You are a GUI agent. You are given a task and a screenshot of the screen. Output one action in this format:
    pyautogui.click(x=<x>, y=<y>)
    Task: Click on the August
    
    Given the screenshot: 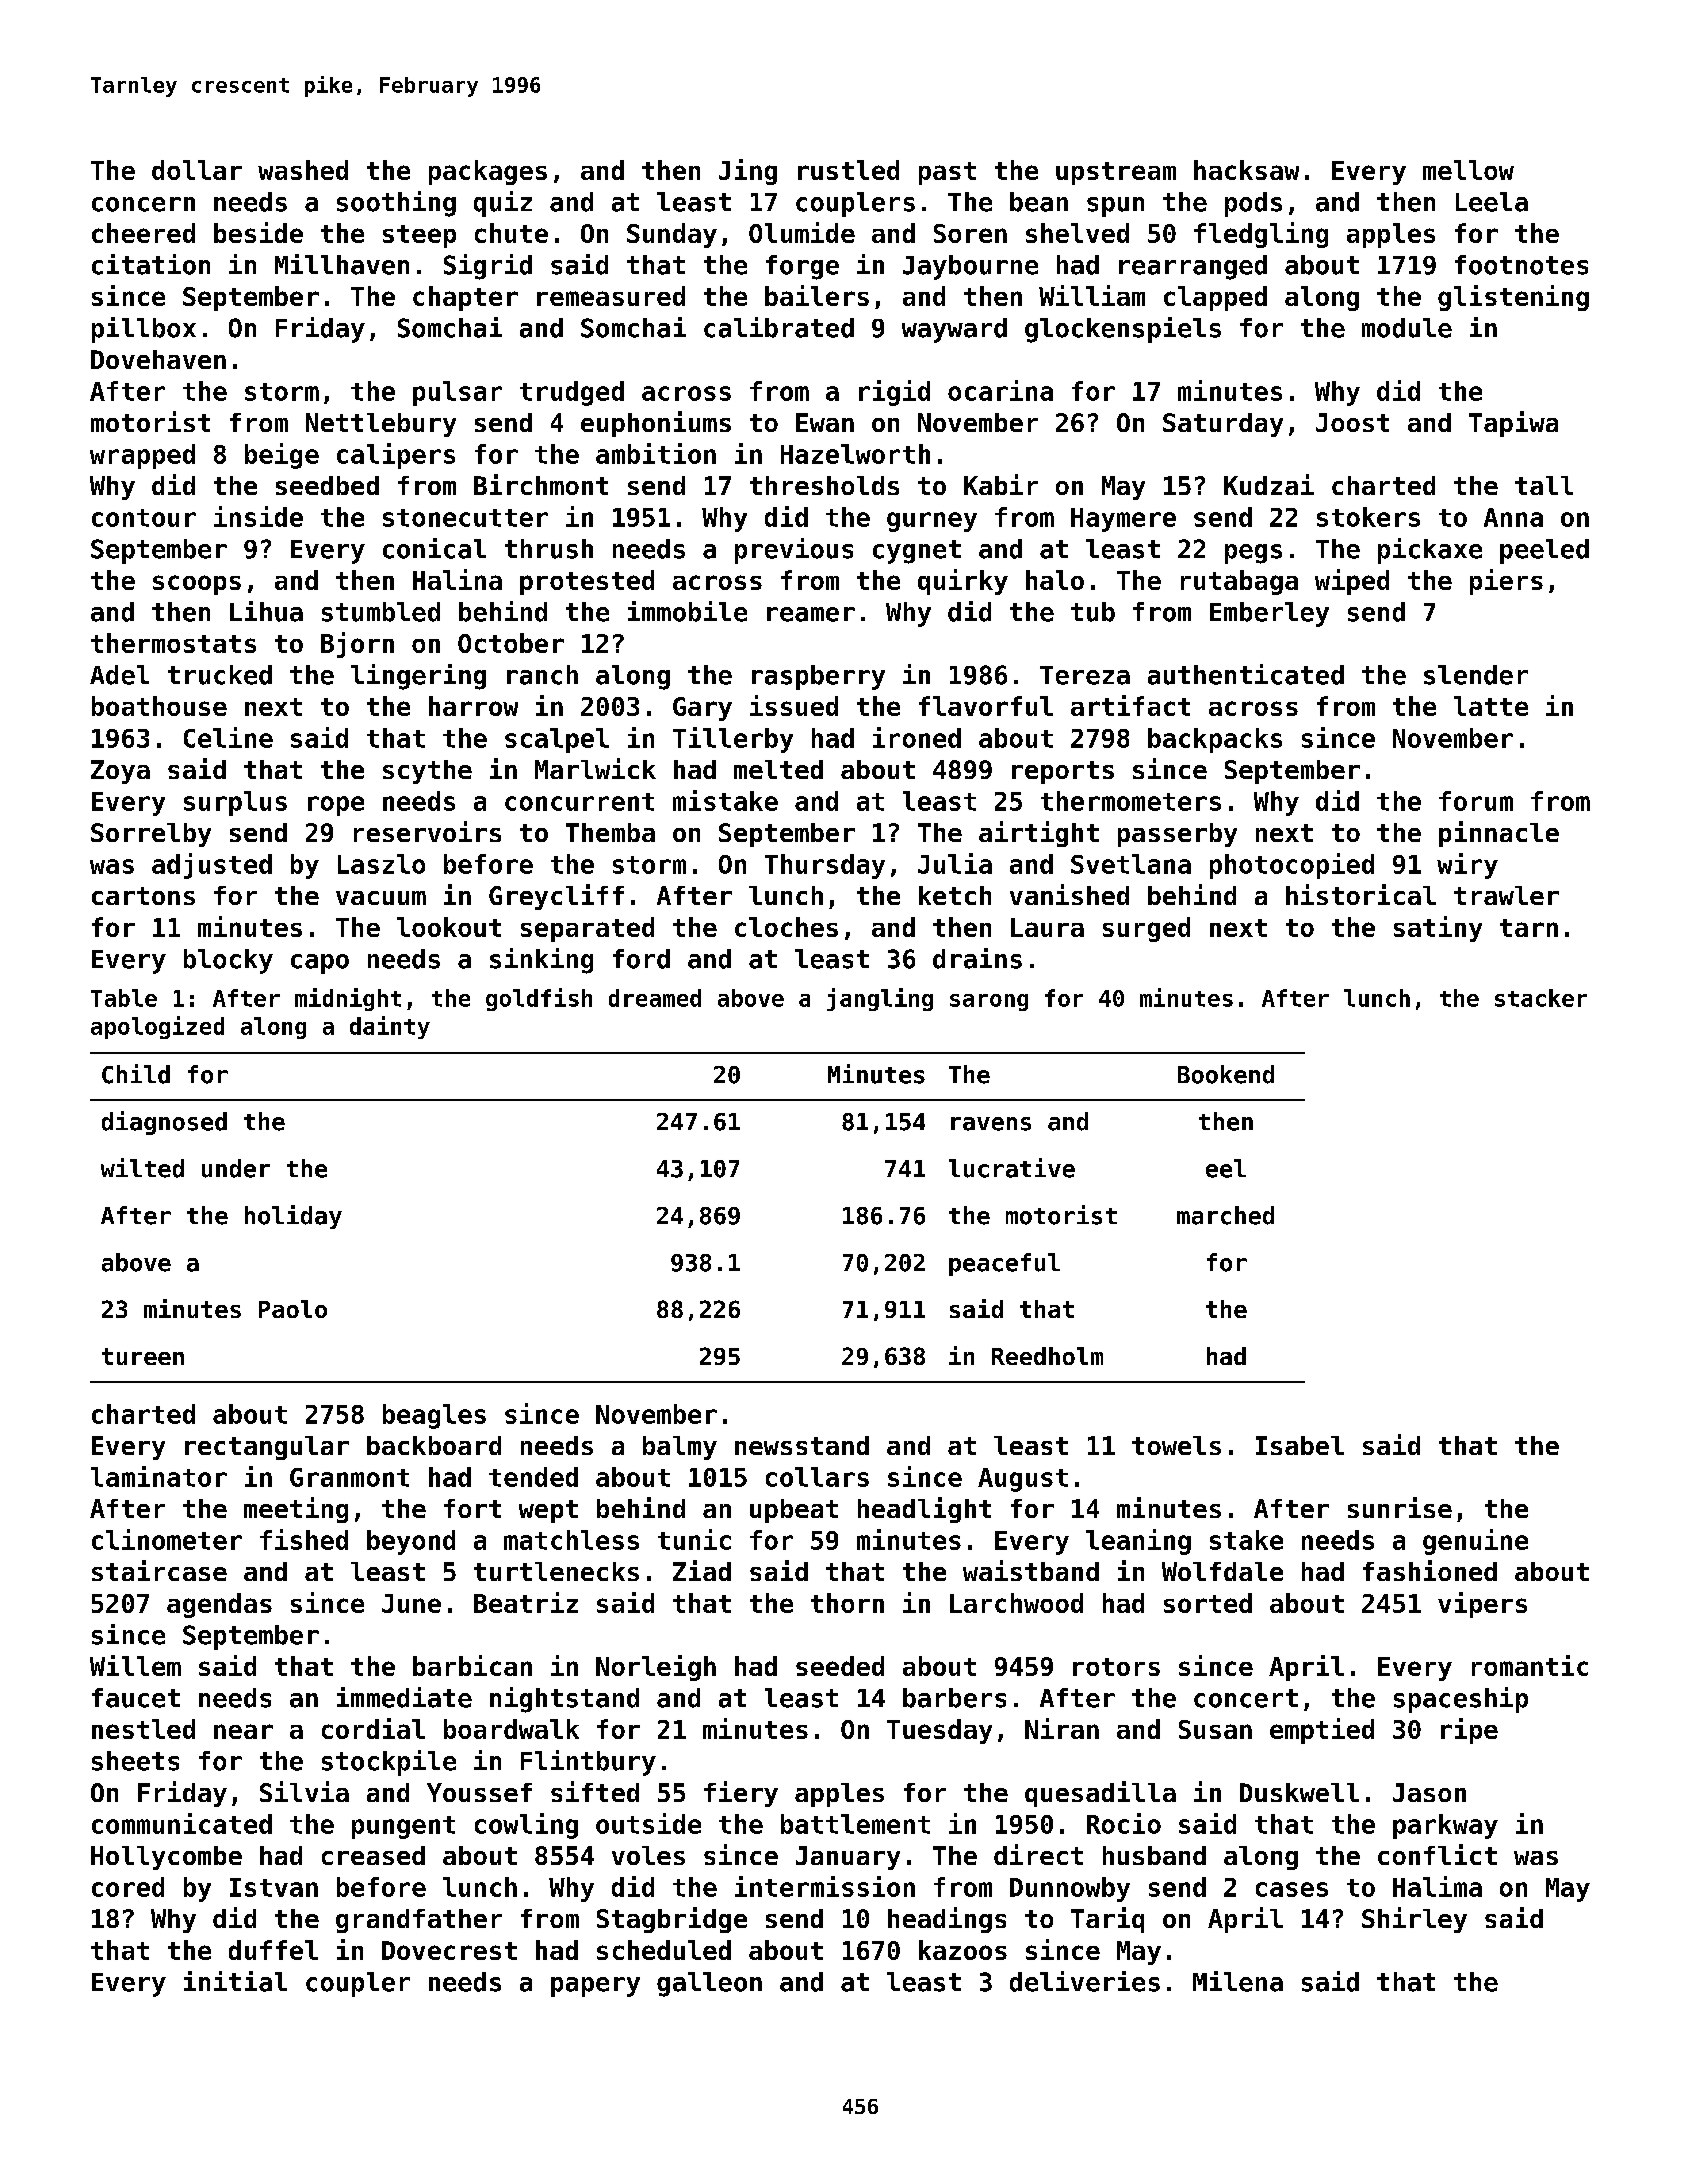 What is the action you would take?
    pyautogui.click(x=1023, y=1480)
